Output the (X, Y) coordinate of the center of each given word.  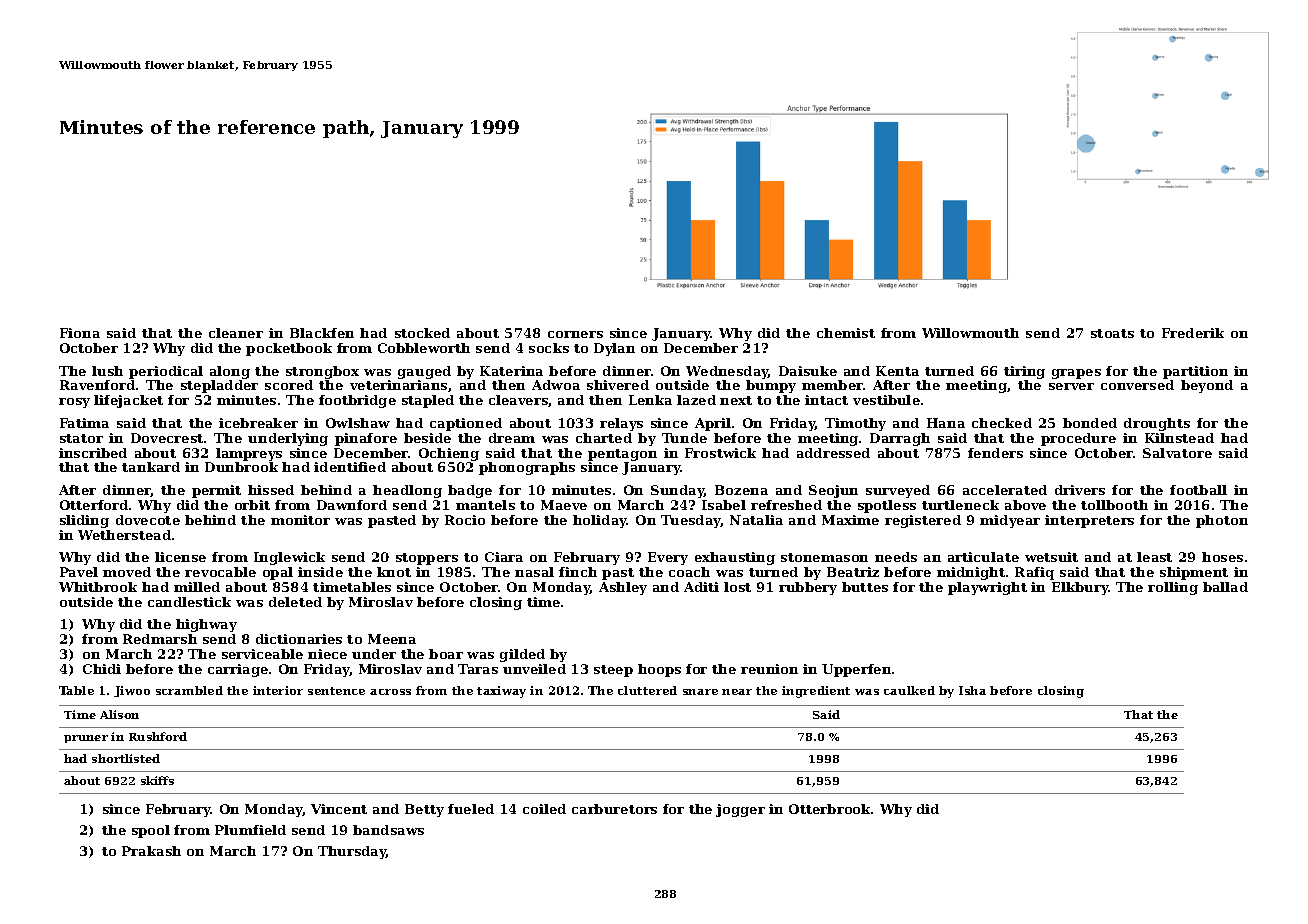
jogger (740, 810)
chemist (846, 333)
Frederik (1193, 333)
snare (700, 692)
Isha (972, 690)
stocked (422, 333)
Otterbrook (829, 809)
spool (151, 831)
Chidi (102, 669)
